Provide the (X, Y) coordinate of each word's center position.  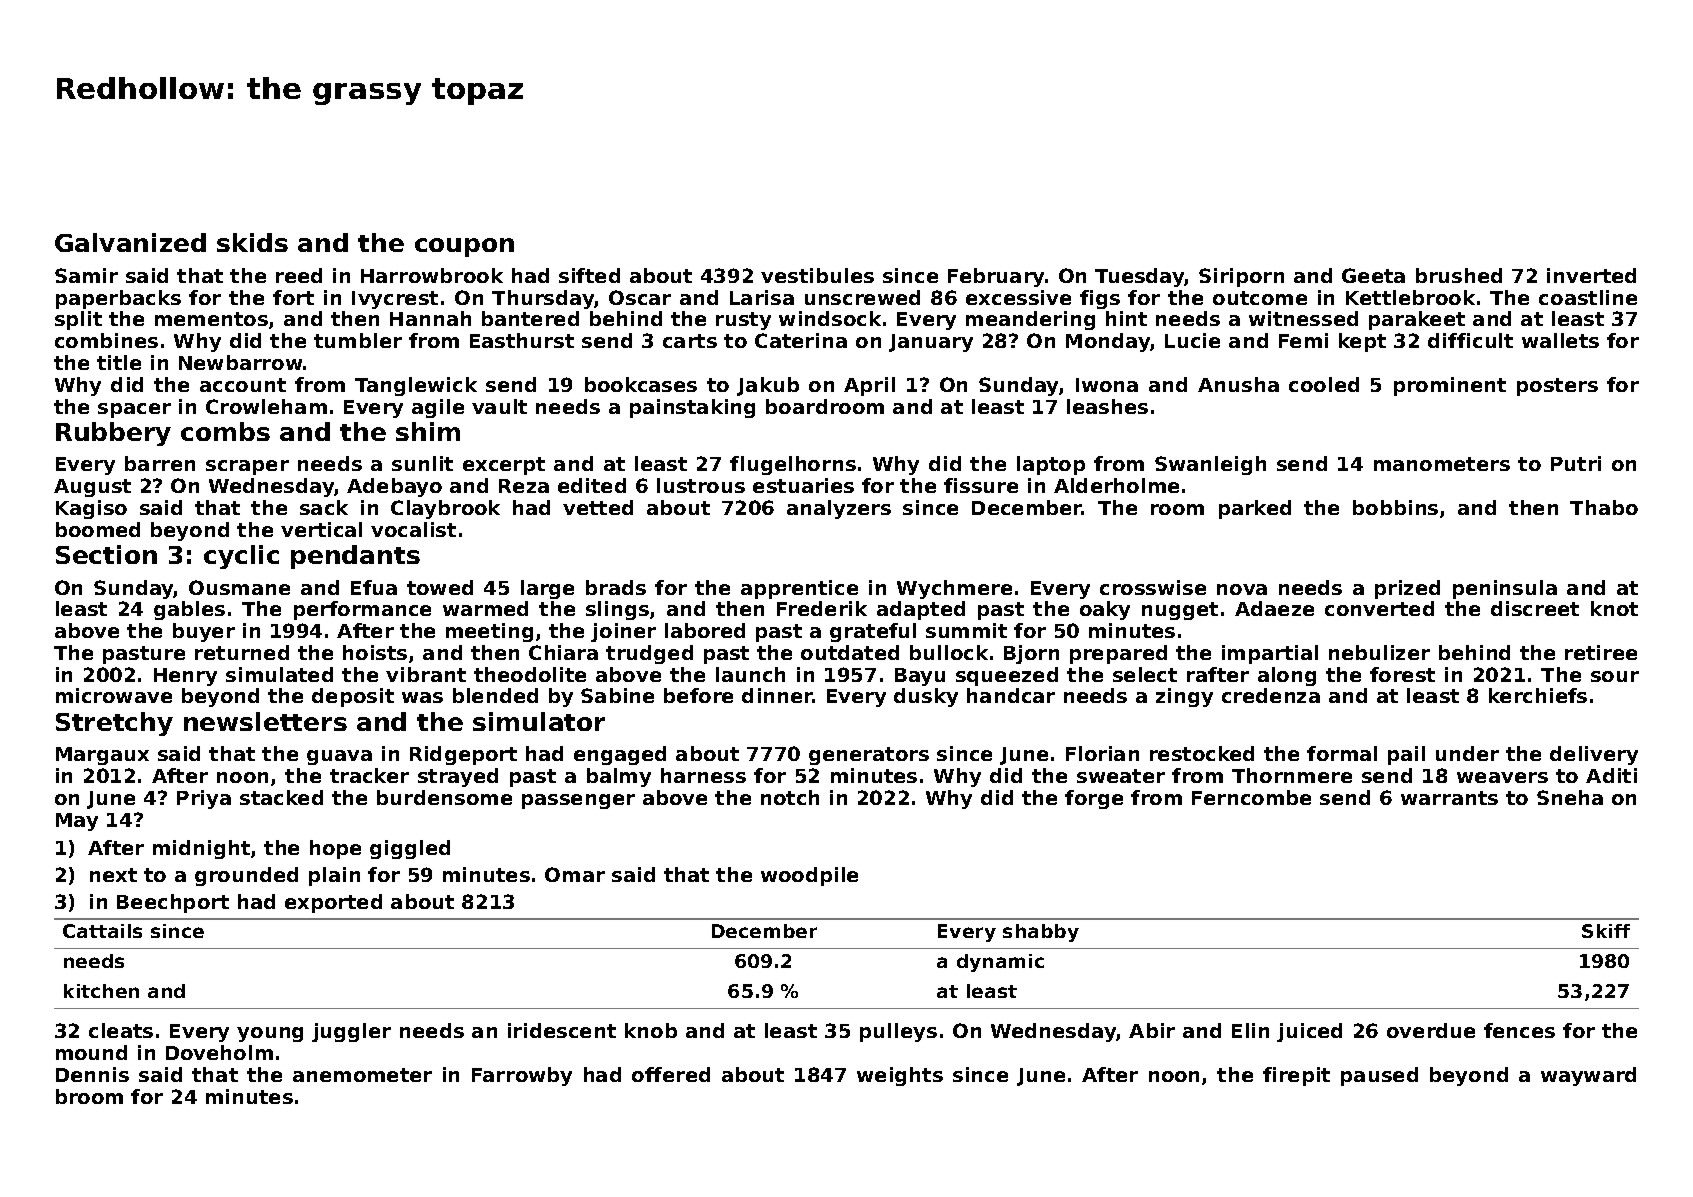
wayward (1588, 1076)
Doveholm (219, 1052)
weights (900, 1076)
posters (1557, 387)
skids (252, 242)
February (997, 277)
